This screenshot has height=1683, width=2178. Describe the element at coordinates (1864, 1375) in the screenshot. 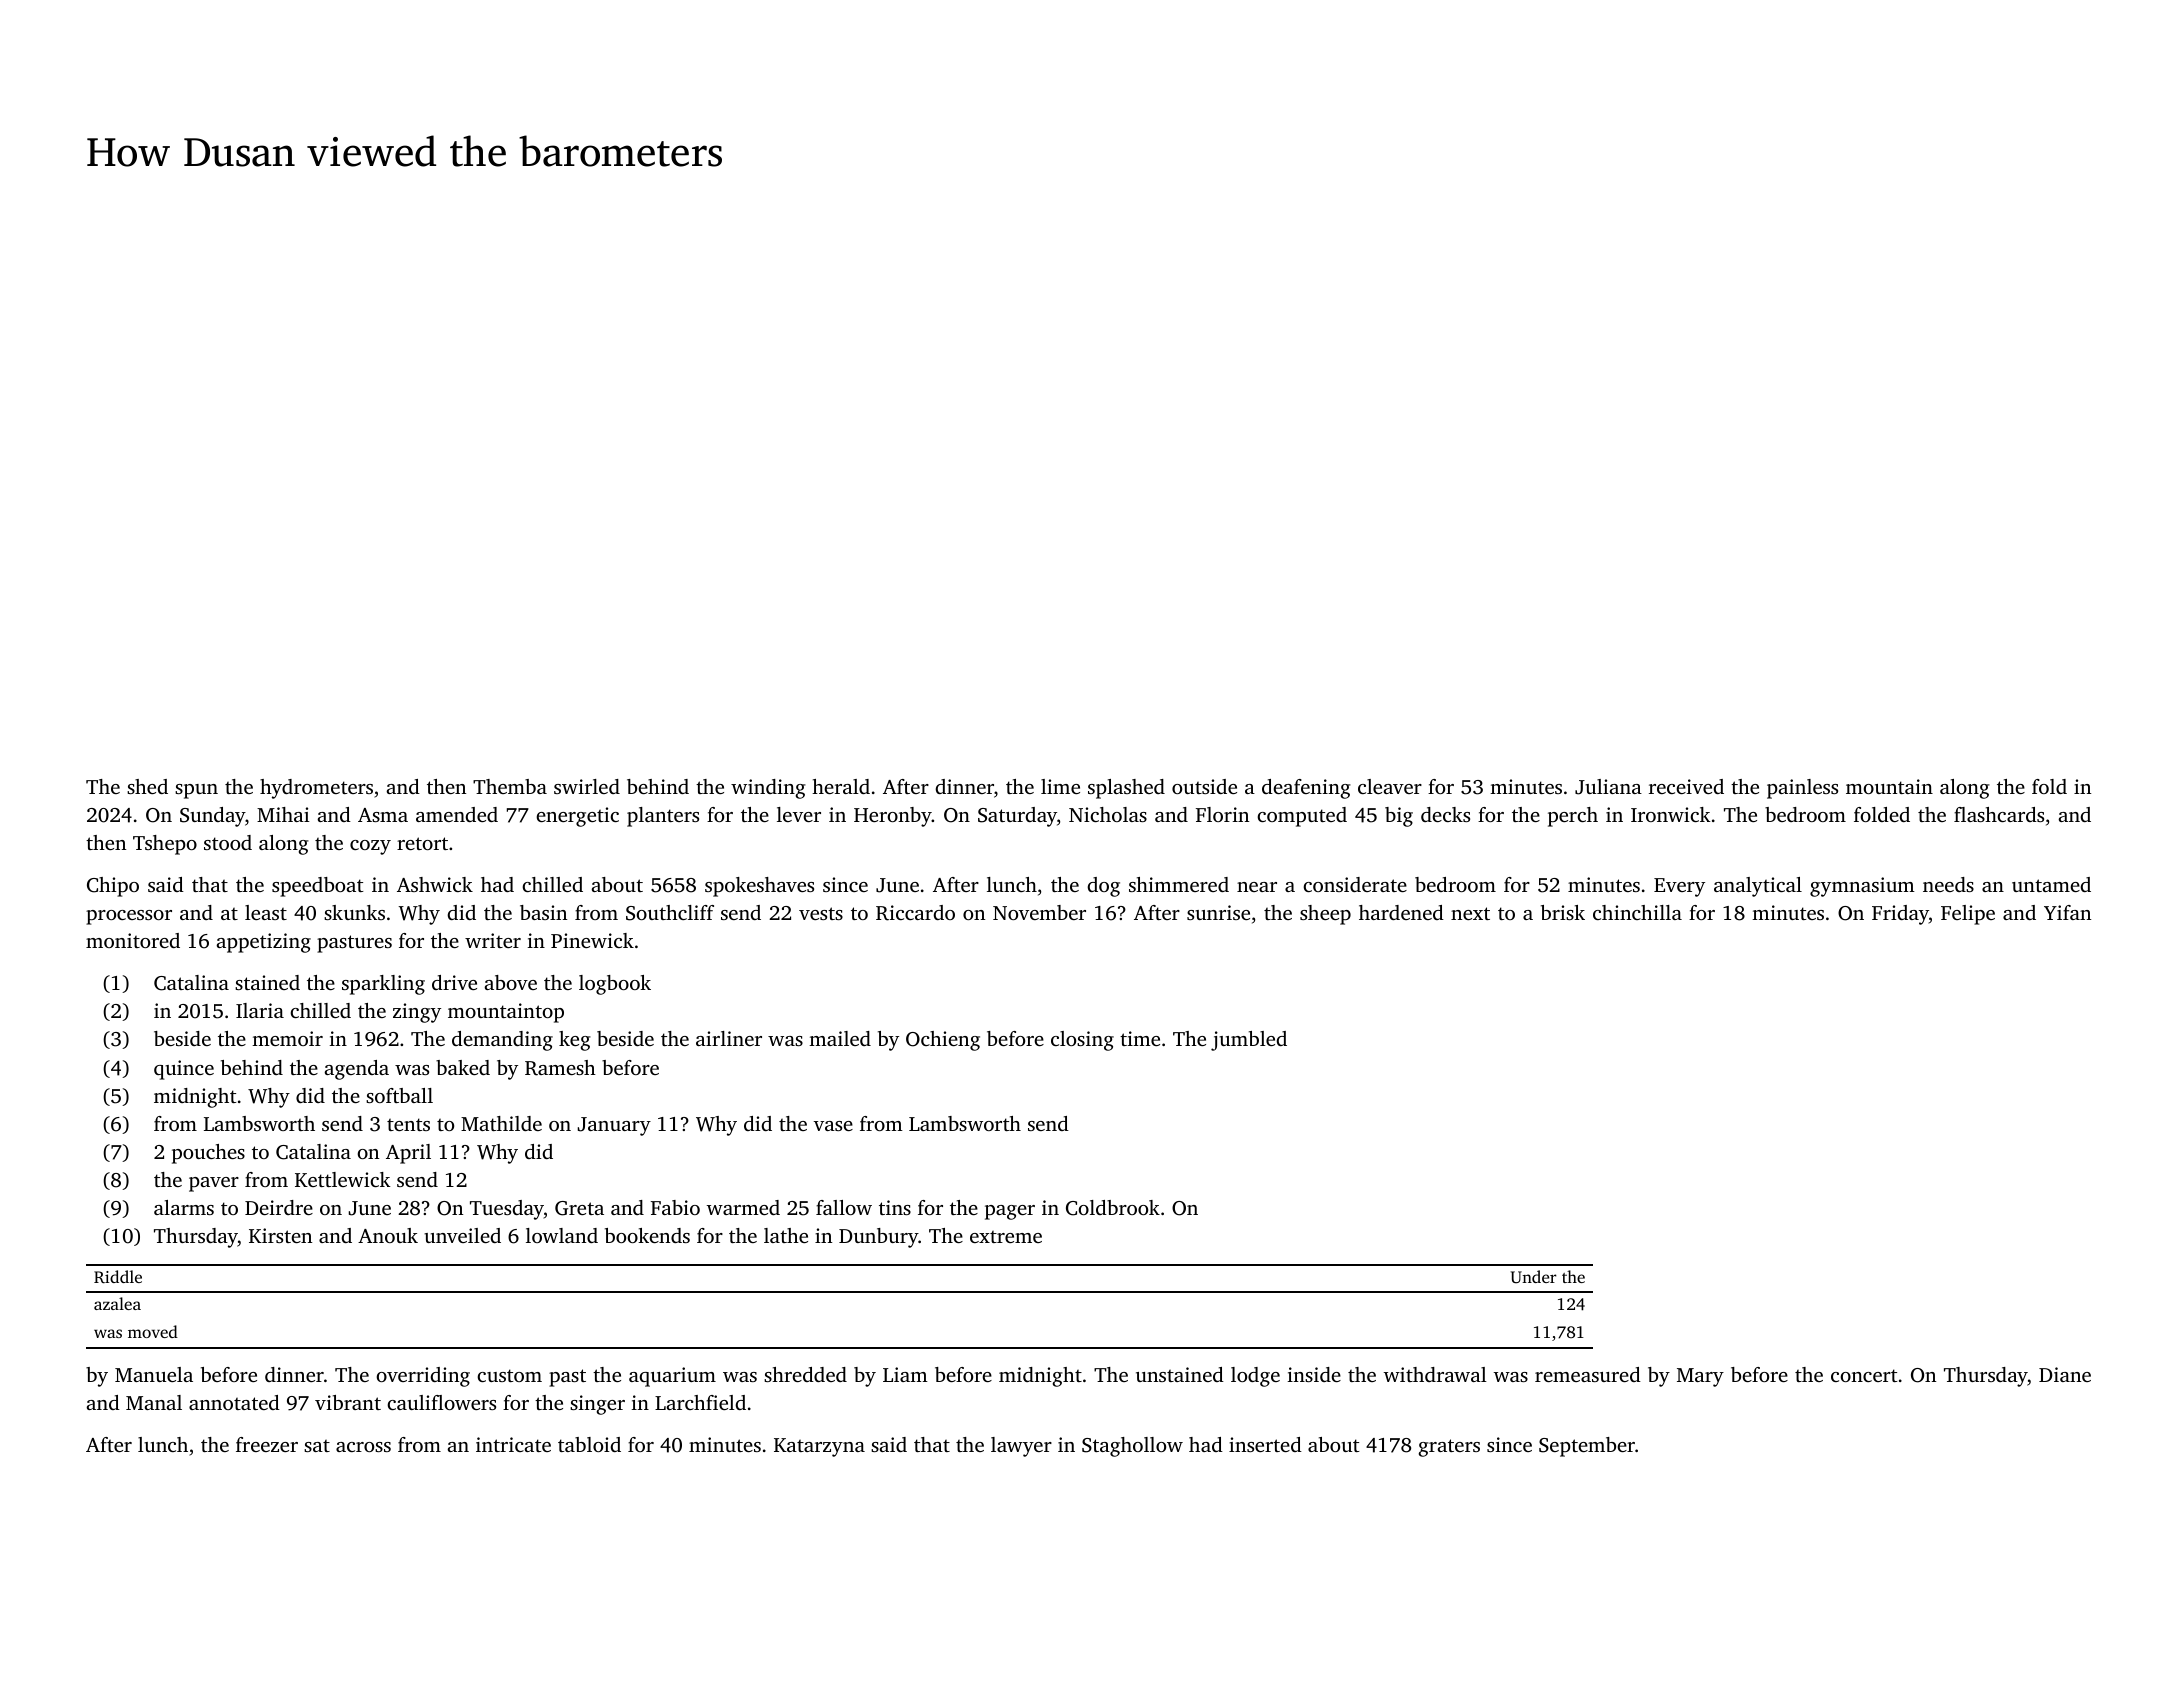

I see `concert` at that location.
